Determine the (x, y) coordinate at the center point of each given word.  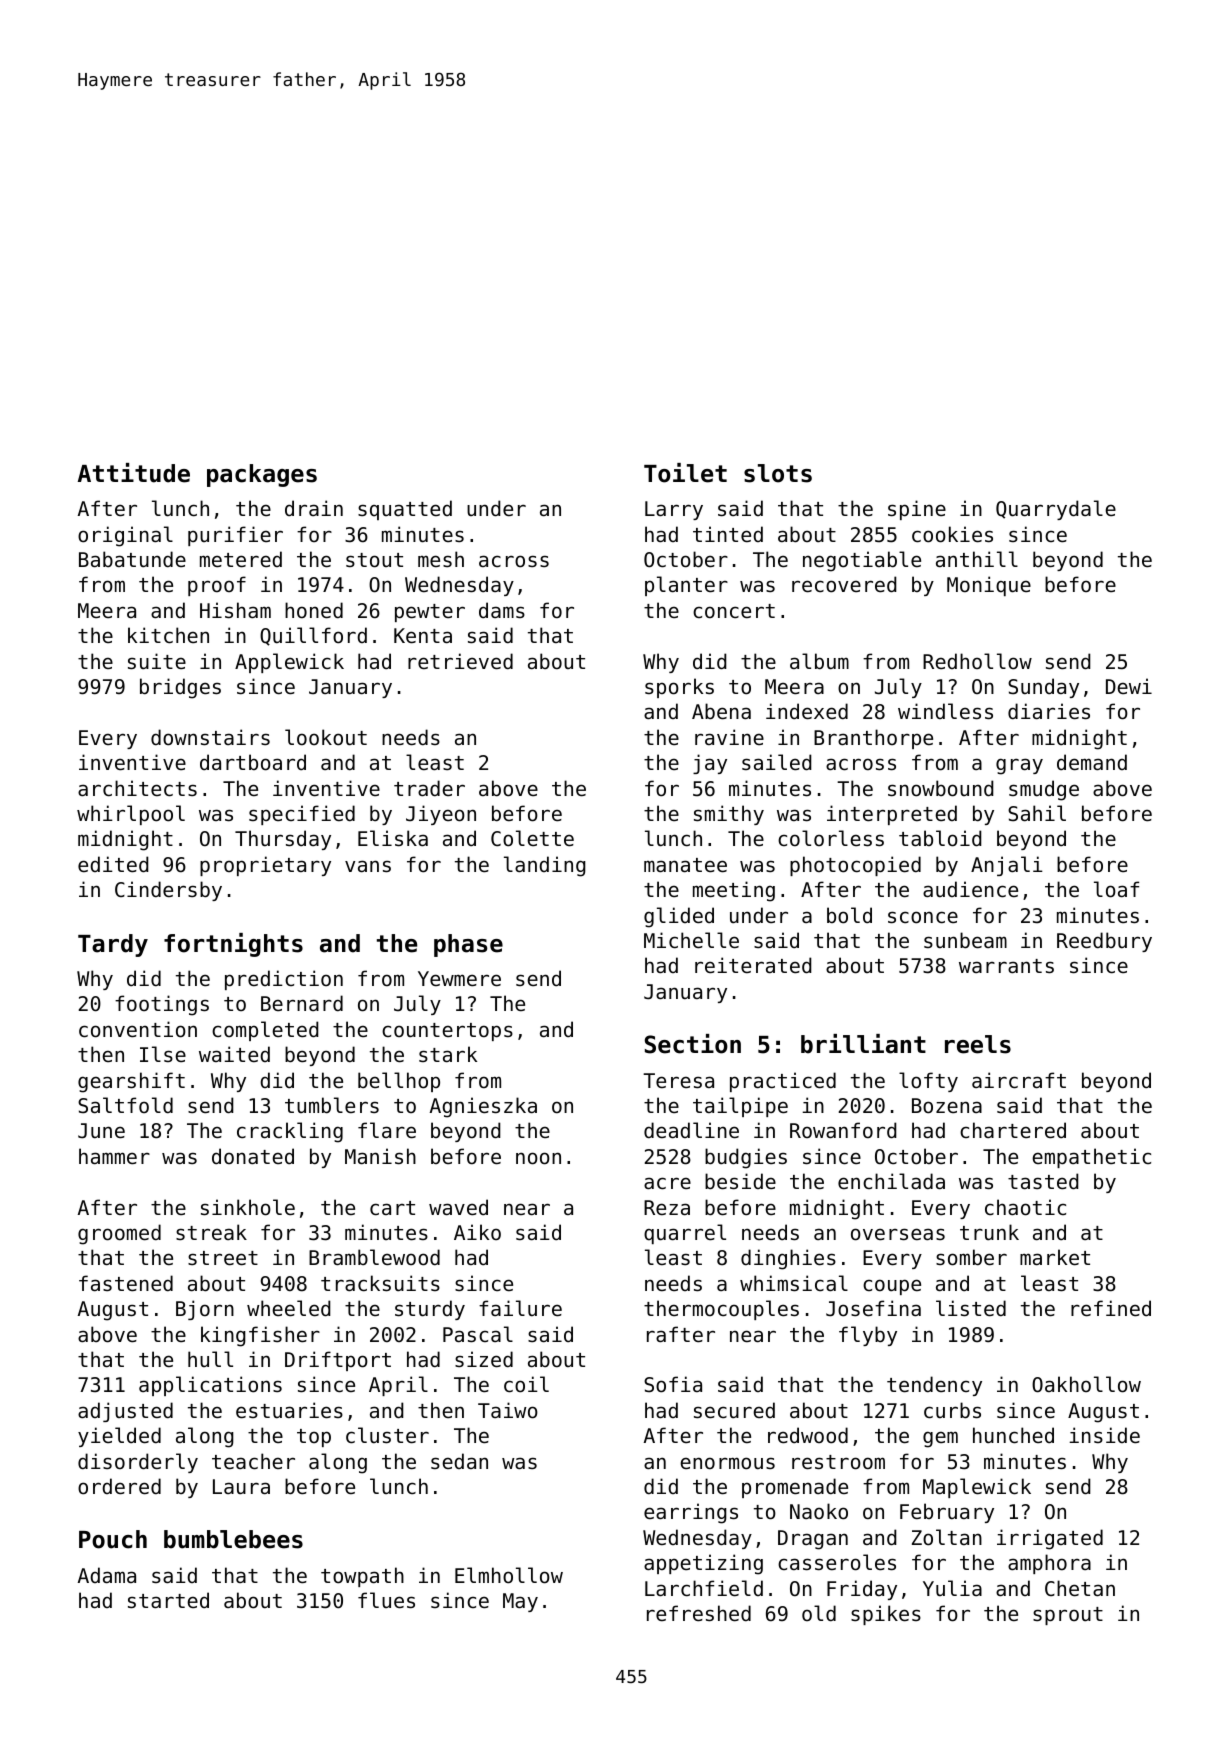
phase (468, 945)
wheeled (289, 1308)
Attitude (134, 473)
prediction (284, 980)
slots (778, 473)
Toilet (685, 473)
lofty (928, 1082)
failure (520, 1308)
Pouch (113, 1539)
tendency (934, 1386)
